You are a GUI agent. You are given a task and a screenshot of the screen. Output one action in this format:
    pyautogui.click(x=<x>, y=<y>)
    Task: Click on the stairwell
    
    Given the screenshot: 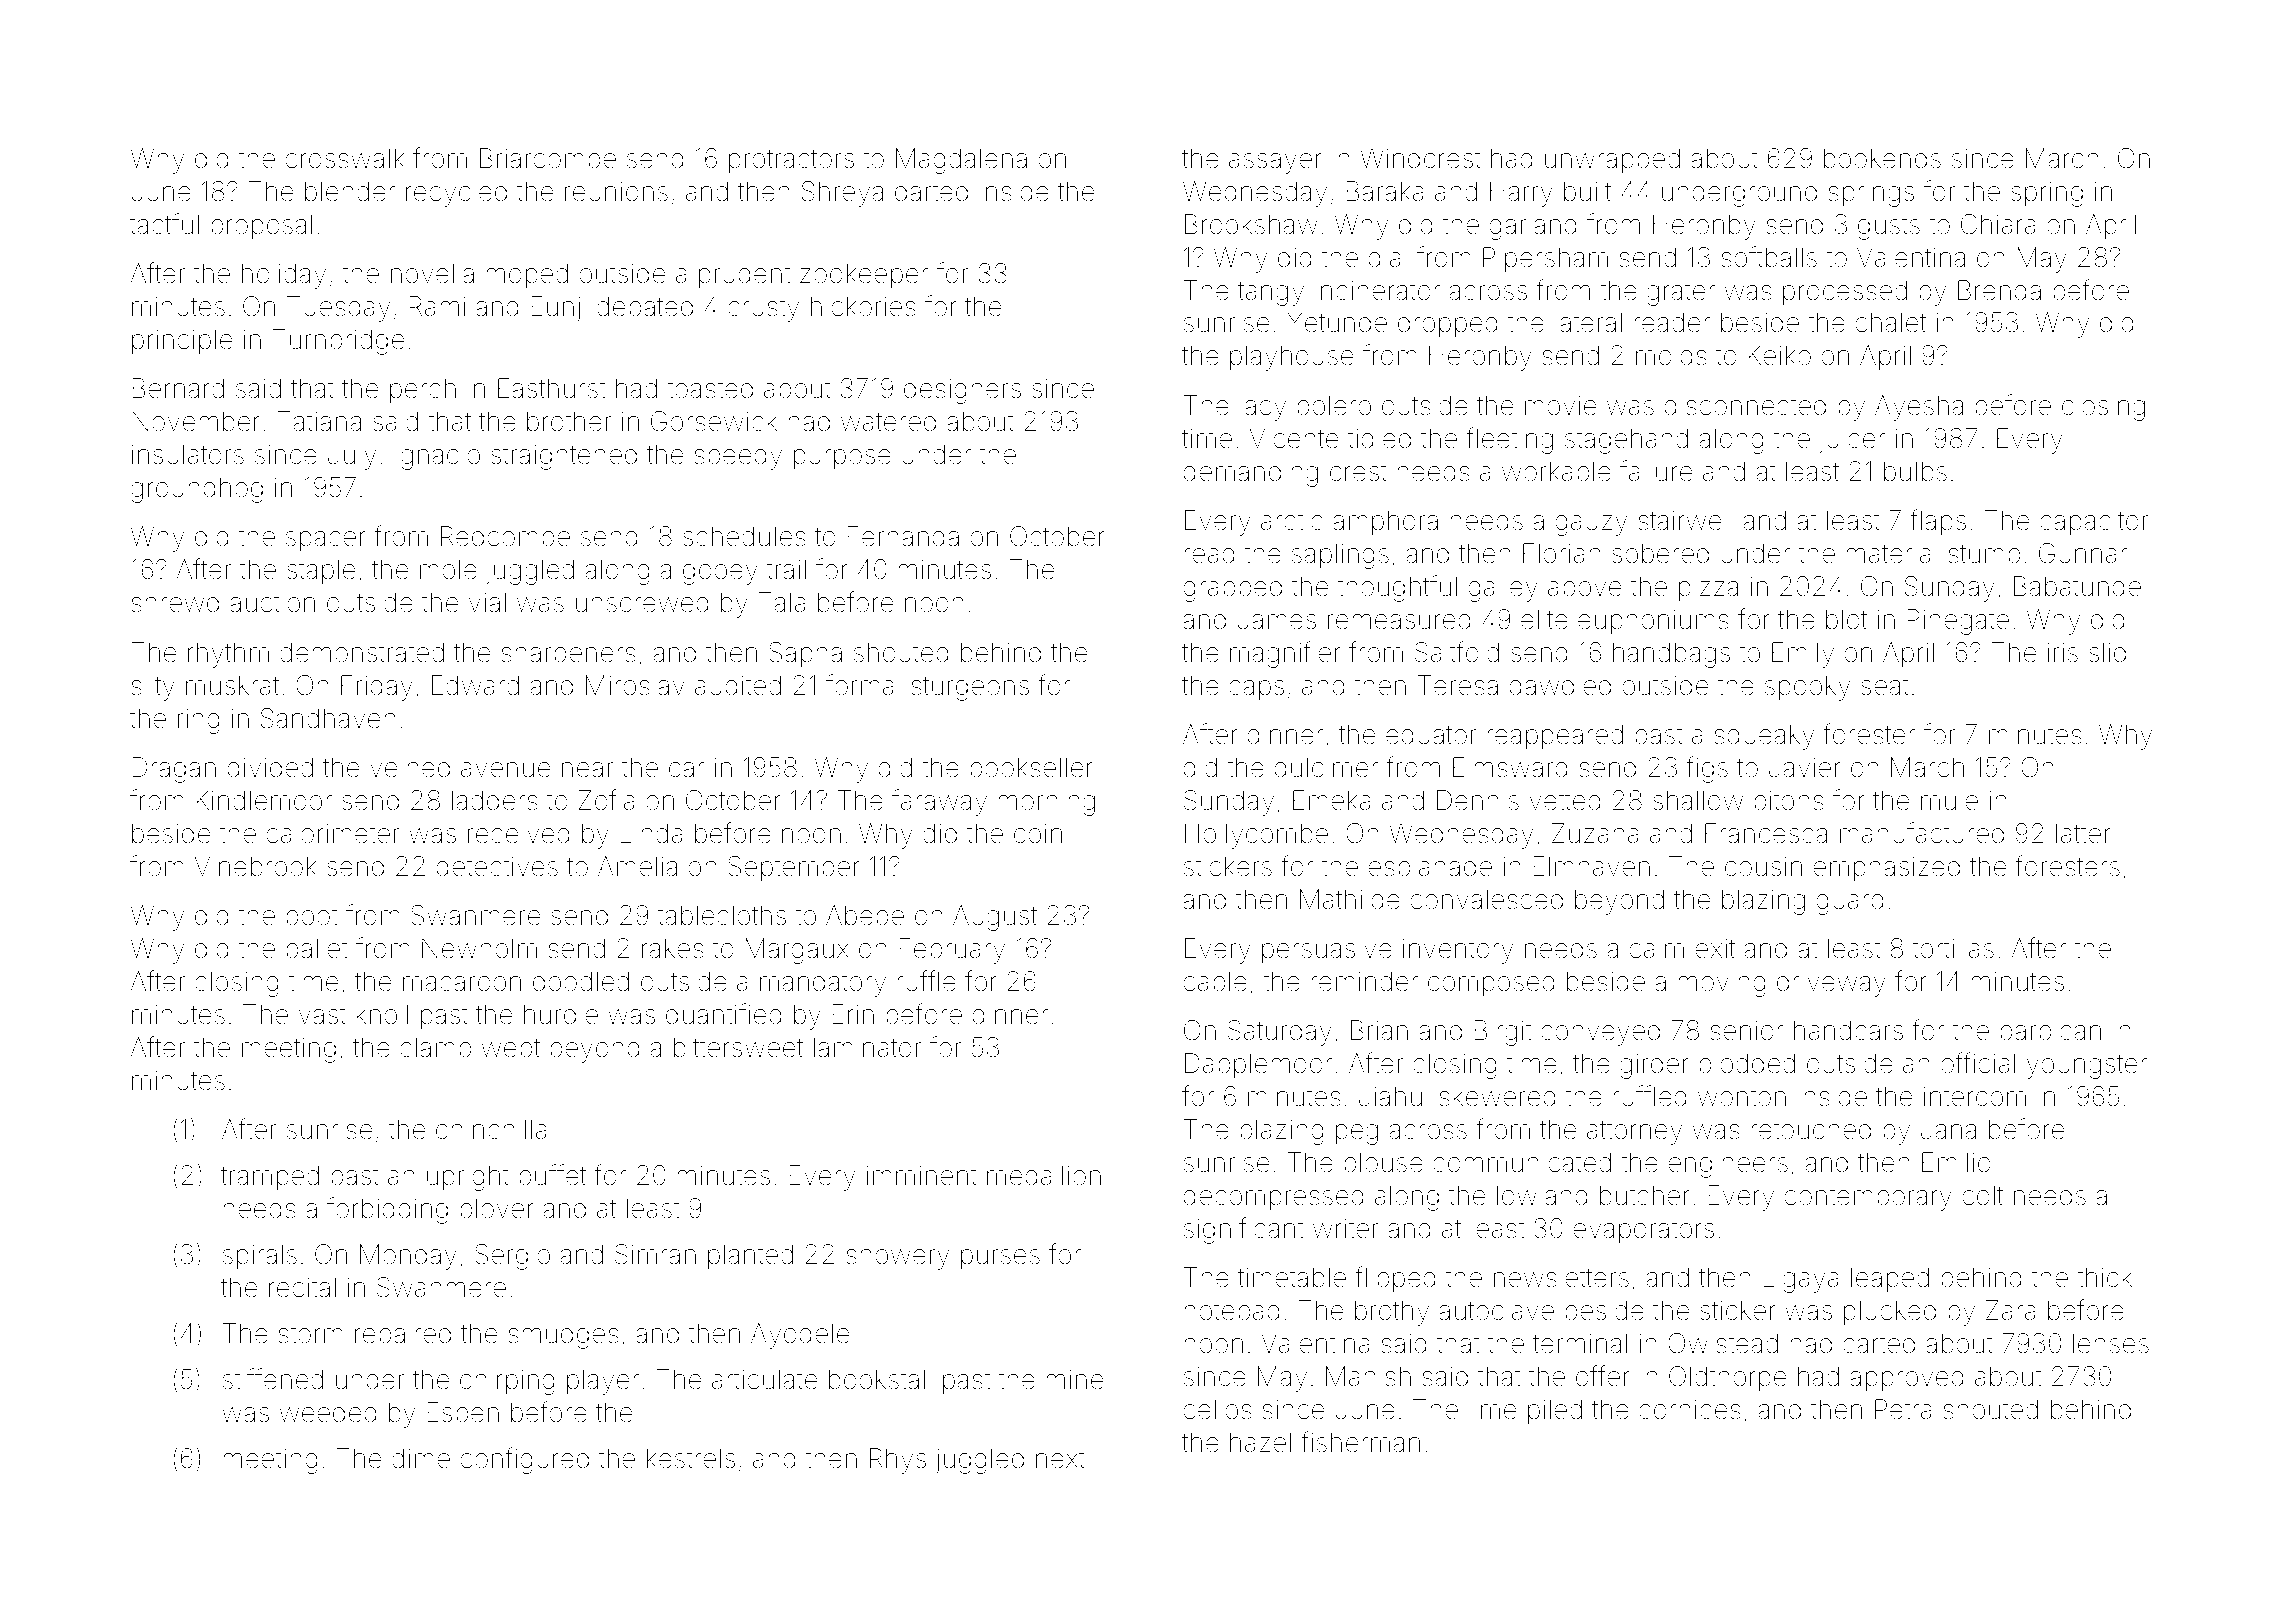 What is the action you would take?
    pyautogui.click(x=1685, y=520)
